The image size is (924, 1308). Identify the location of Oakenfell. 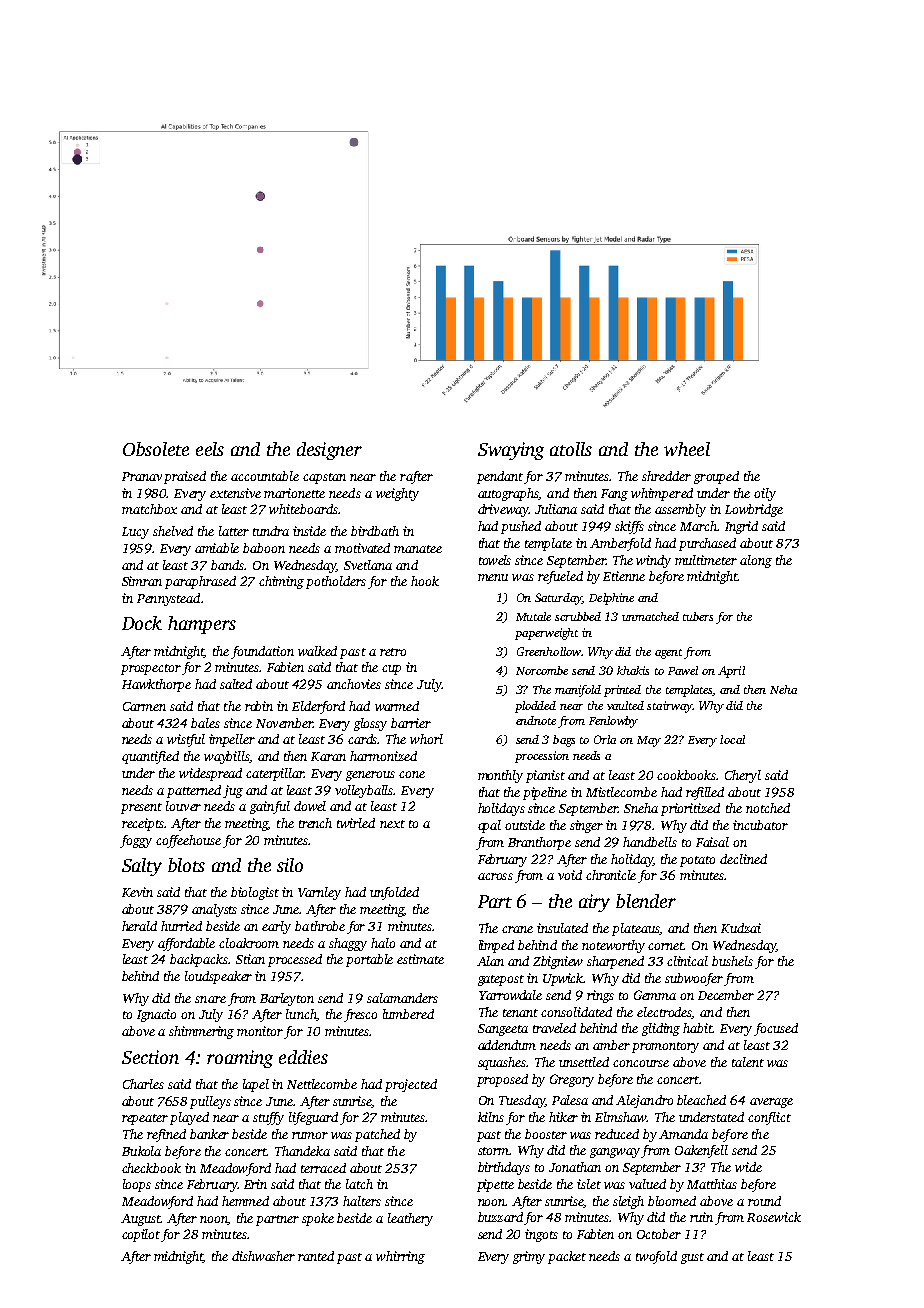
(701, 1151).
